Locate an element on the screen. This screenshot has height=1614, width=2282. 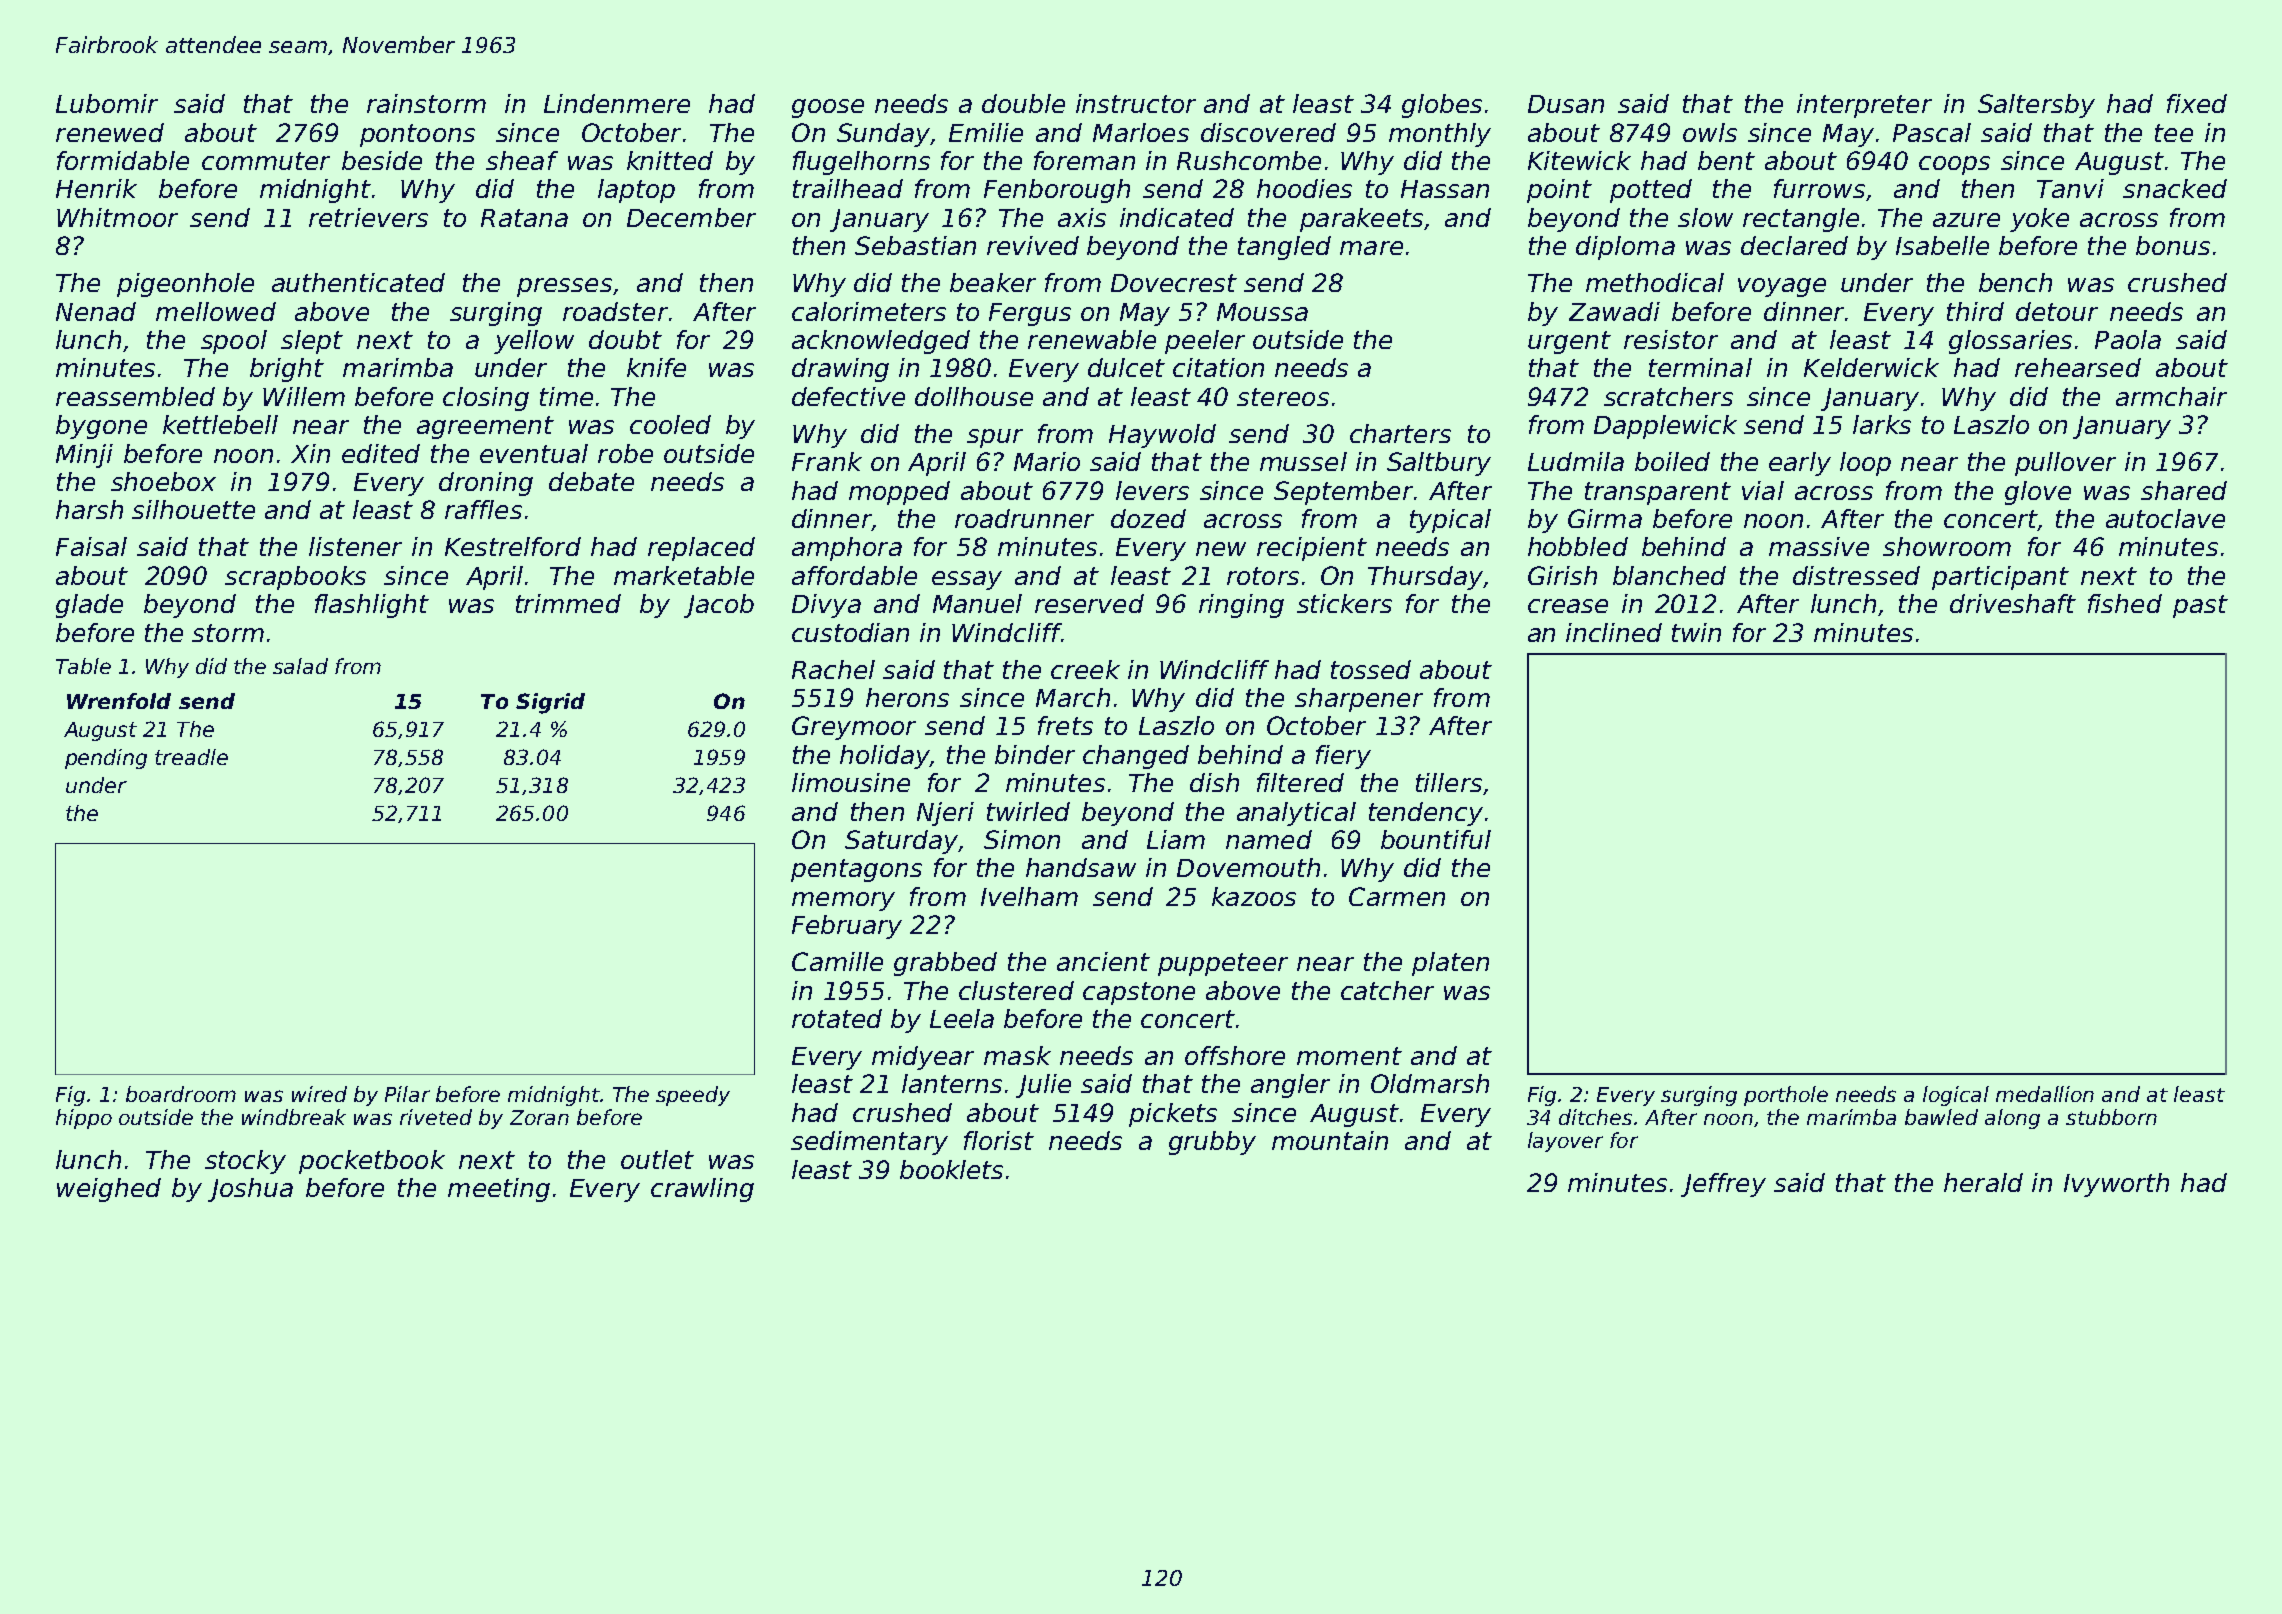
Lindenmere is located at coordinates (617, 103).
